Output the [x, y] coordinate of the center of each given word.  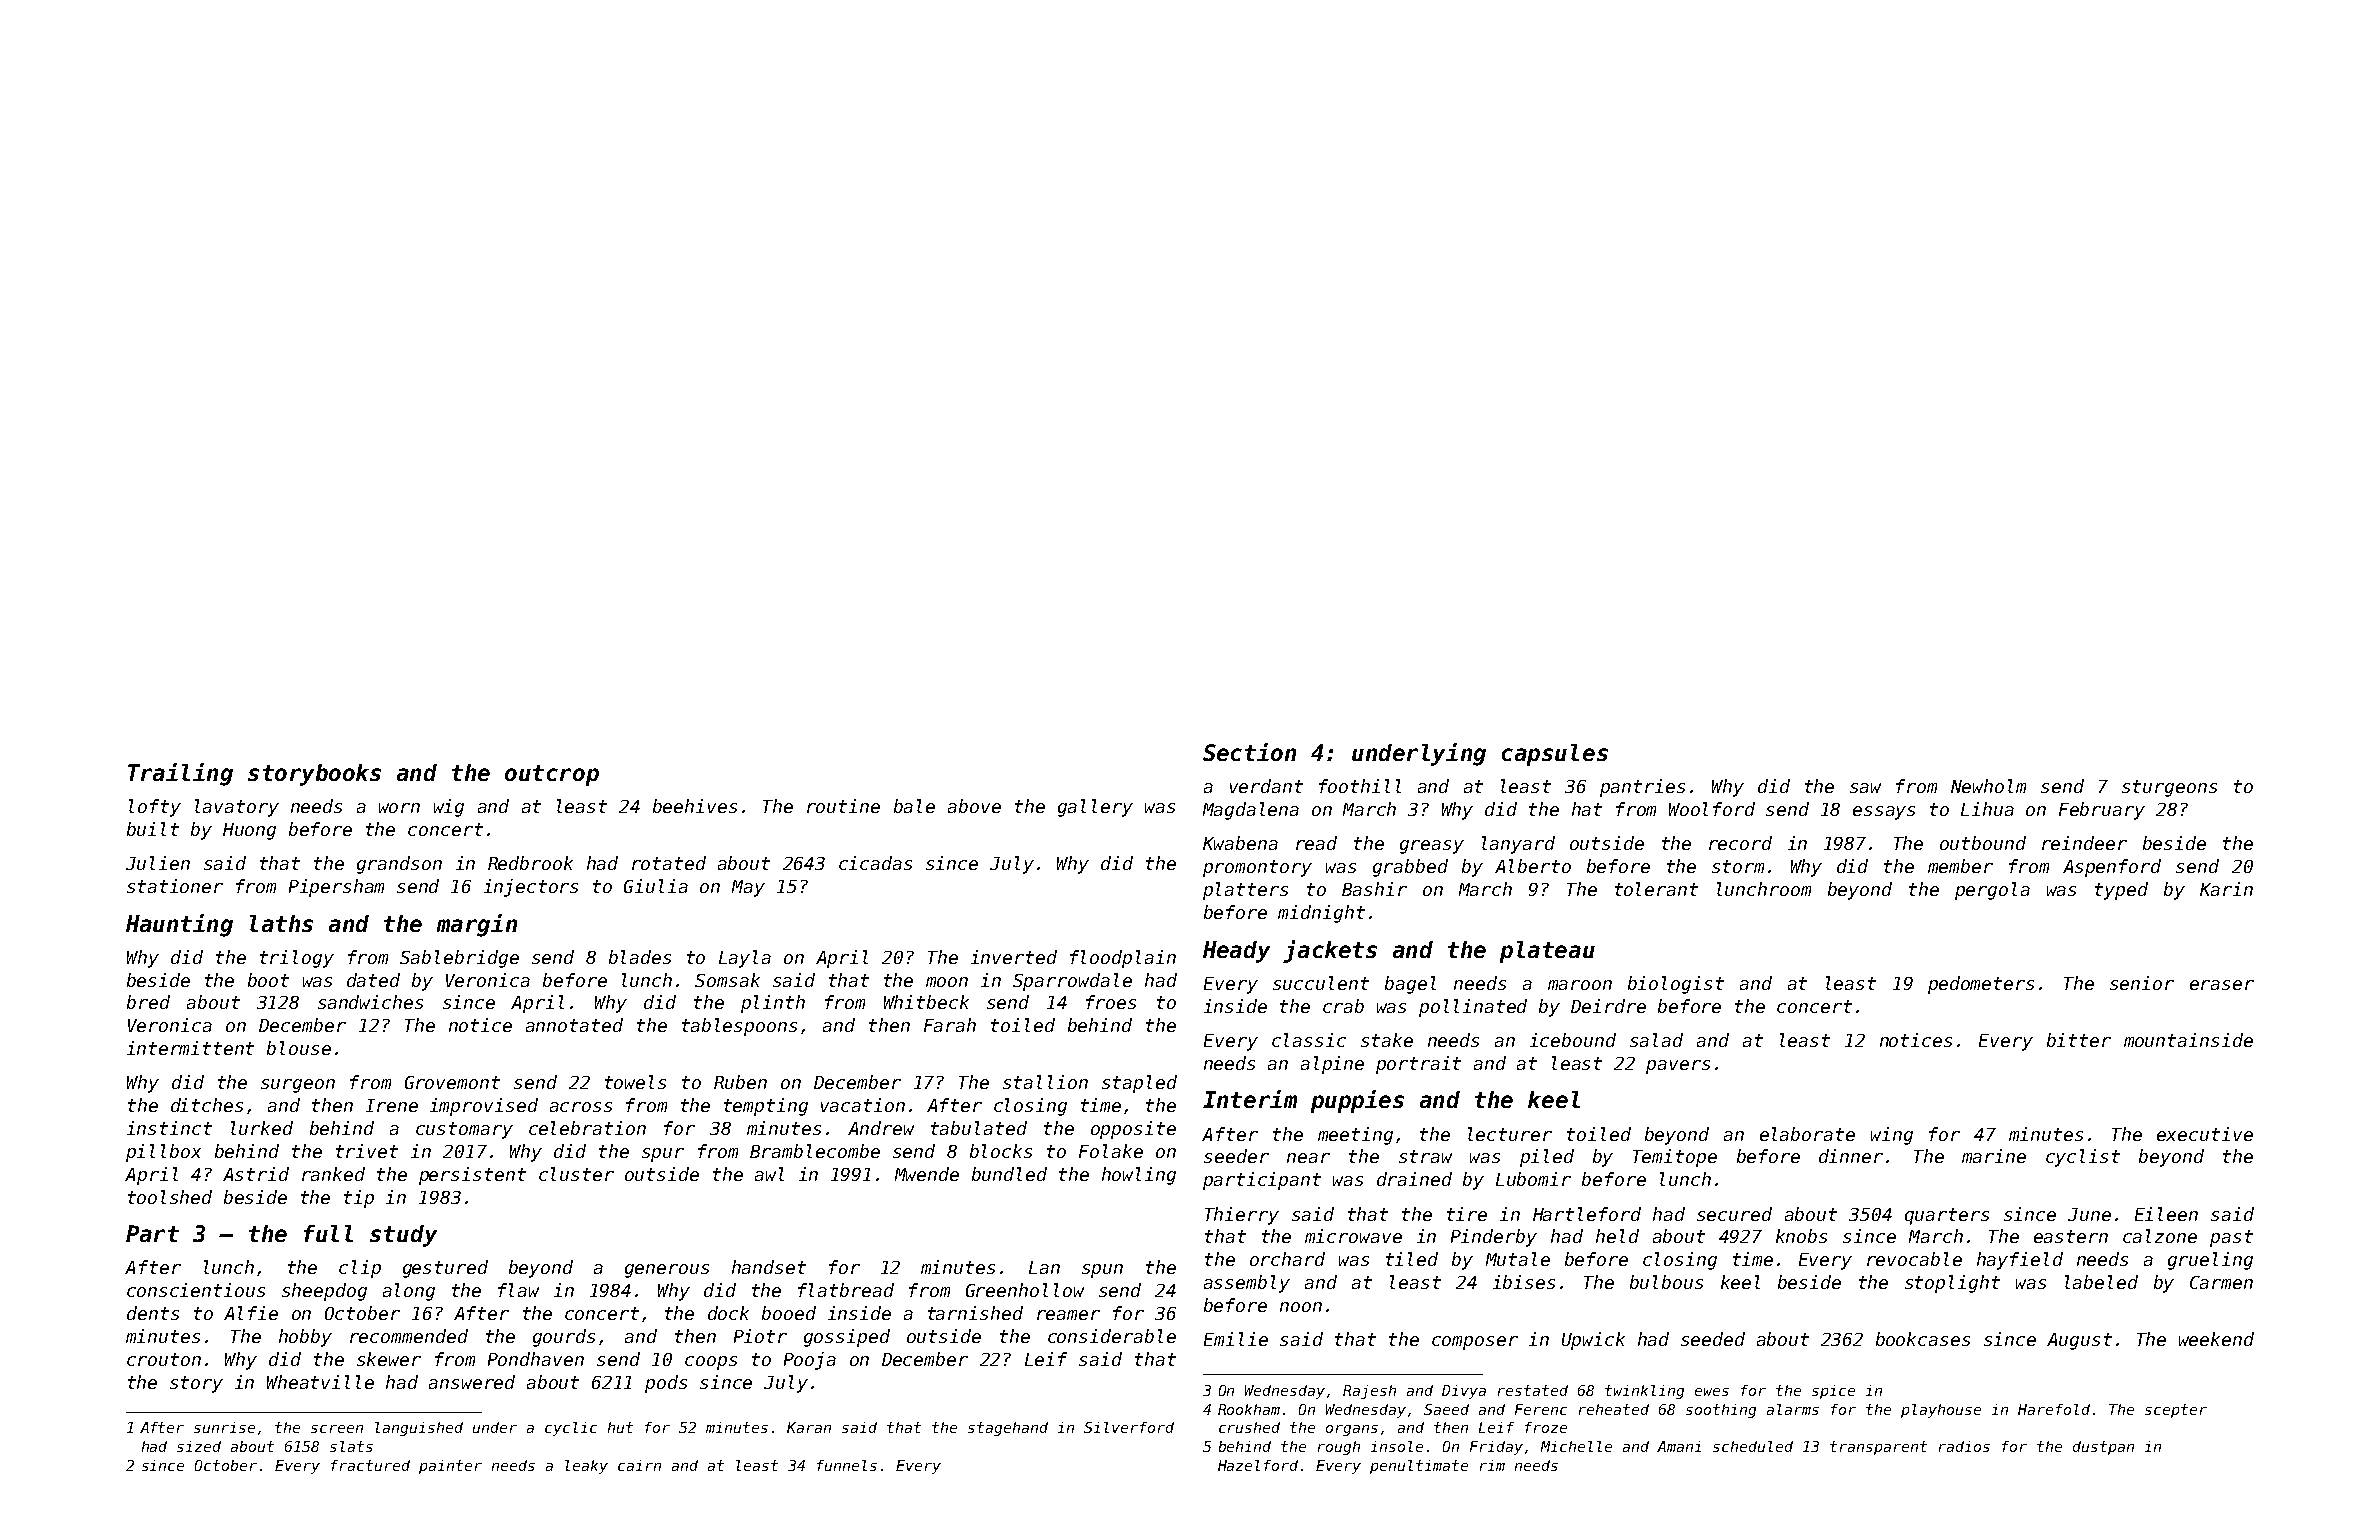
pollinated [1473, 1008]
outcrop [552, 775]
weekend [2216, 1339]
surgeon [298, 1086]
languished [419, 1429]
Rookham [1249, 1409]
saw [1865, 788]
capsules [1555, 755]
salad [1656, 1040]
